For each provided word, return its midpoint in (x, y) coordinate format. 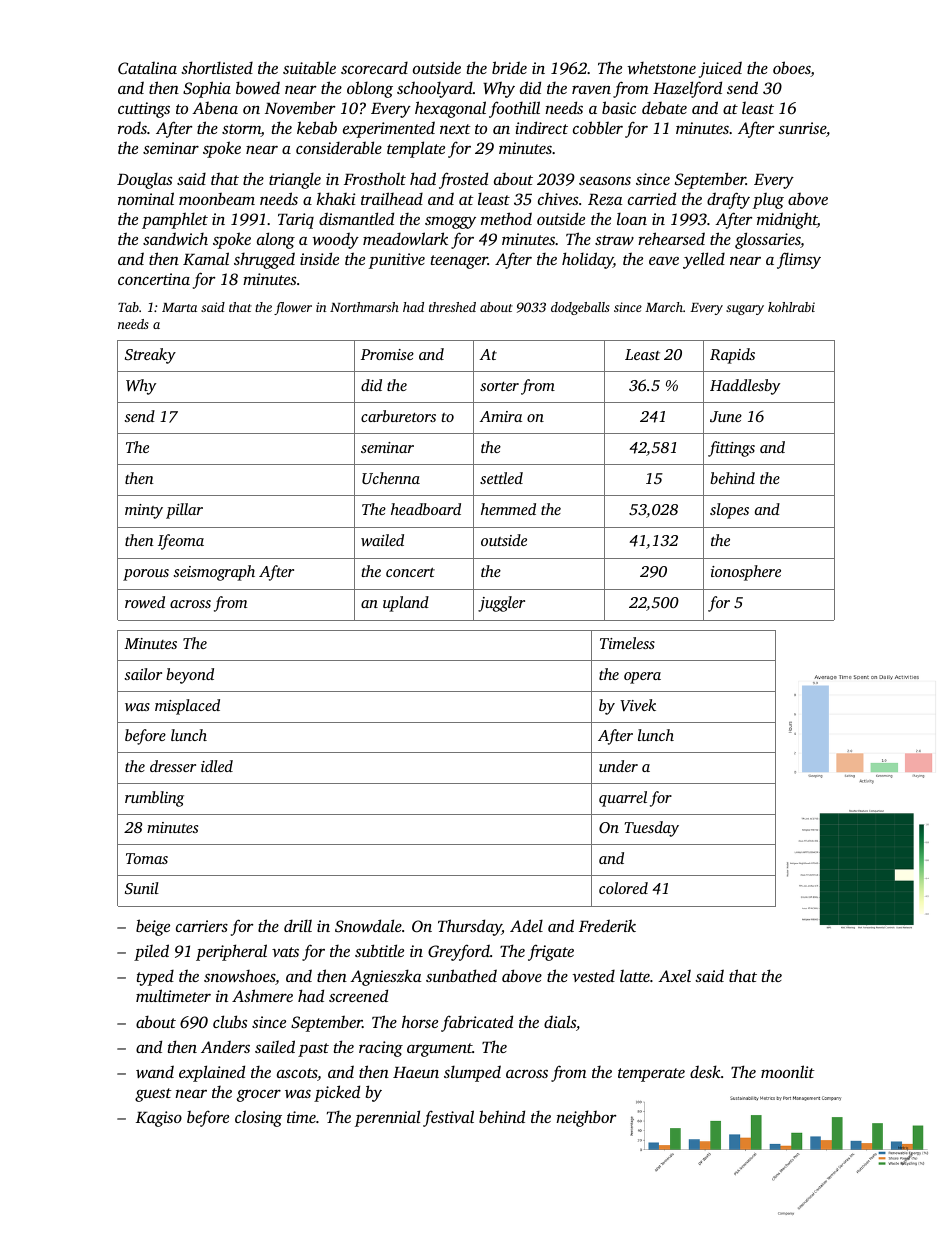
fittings (731, 449)
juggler (501, 604)
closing (258, 1118)
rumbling (154, 799)
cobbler (598, 127)
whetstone (661, 68)
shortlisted (217, 67)
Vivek (638, 705)
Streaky (150, 356)
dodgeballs (580, 308)
